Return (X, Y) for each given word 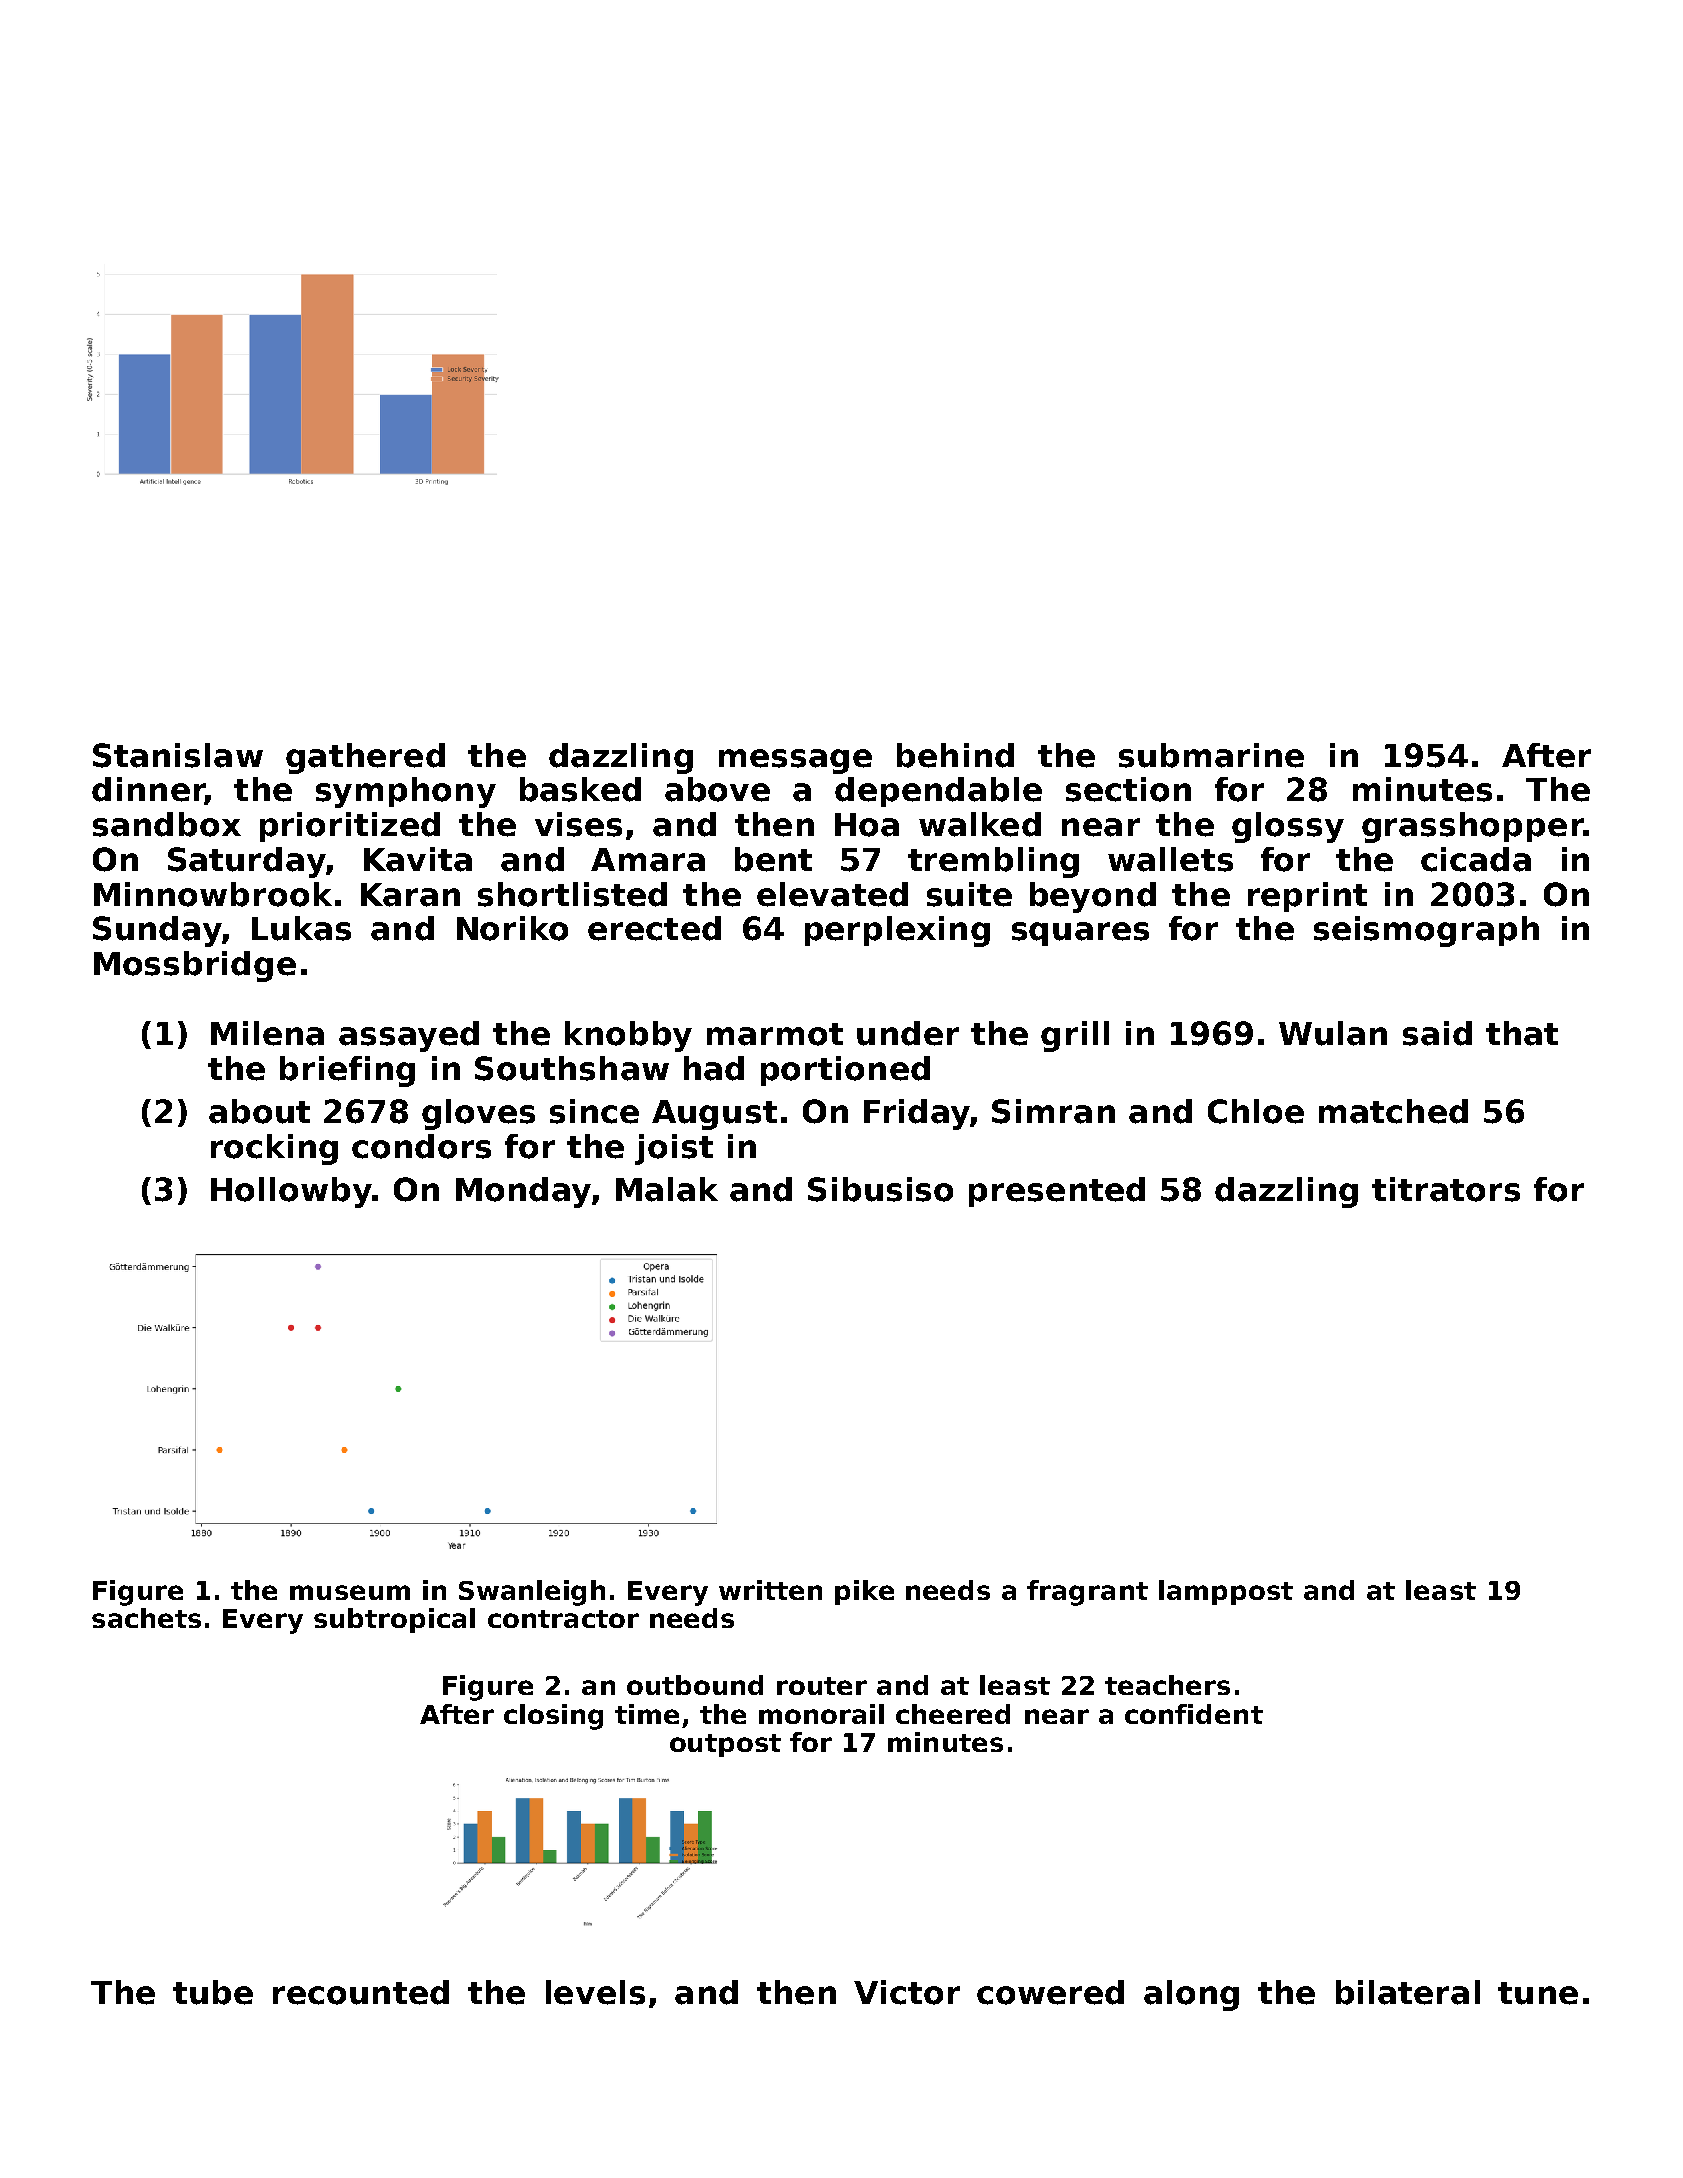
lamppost (1226, 1592)
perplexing (897, 931)
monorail (821, 1714)
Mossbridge (195, 966)
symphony (406, 792)
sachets (146, 1618)
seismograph (1426, 931)
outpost (725, 1745)
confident (1194, 1714)
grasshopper (1473, 827)
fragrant (1087, 1593)
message (795, 761)
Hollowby (291, 1192)
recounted (361, 1992)
